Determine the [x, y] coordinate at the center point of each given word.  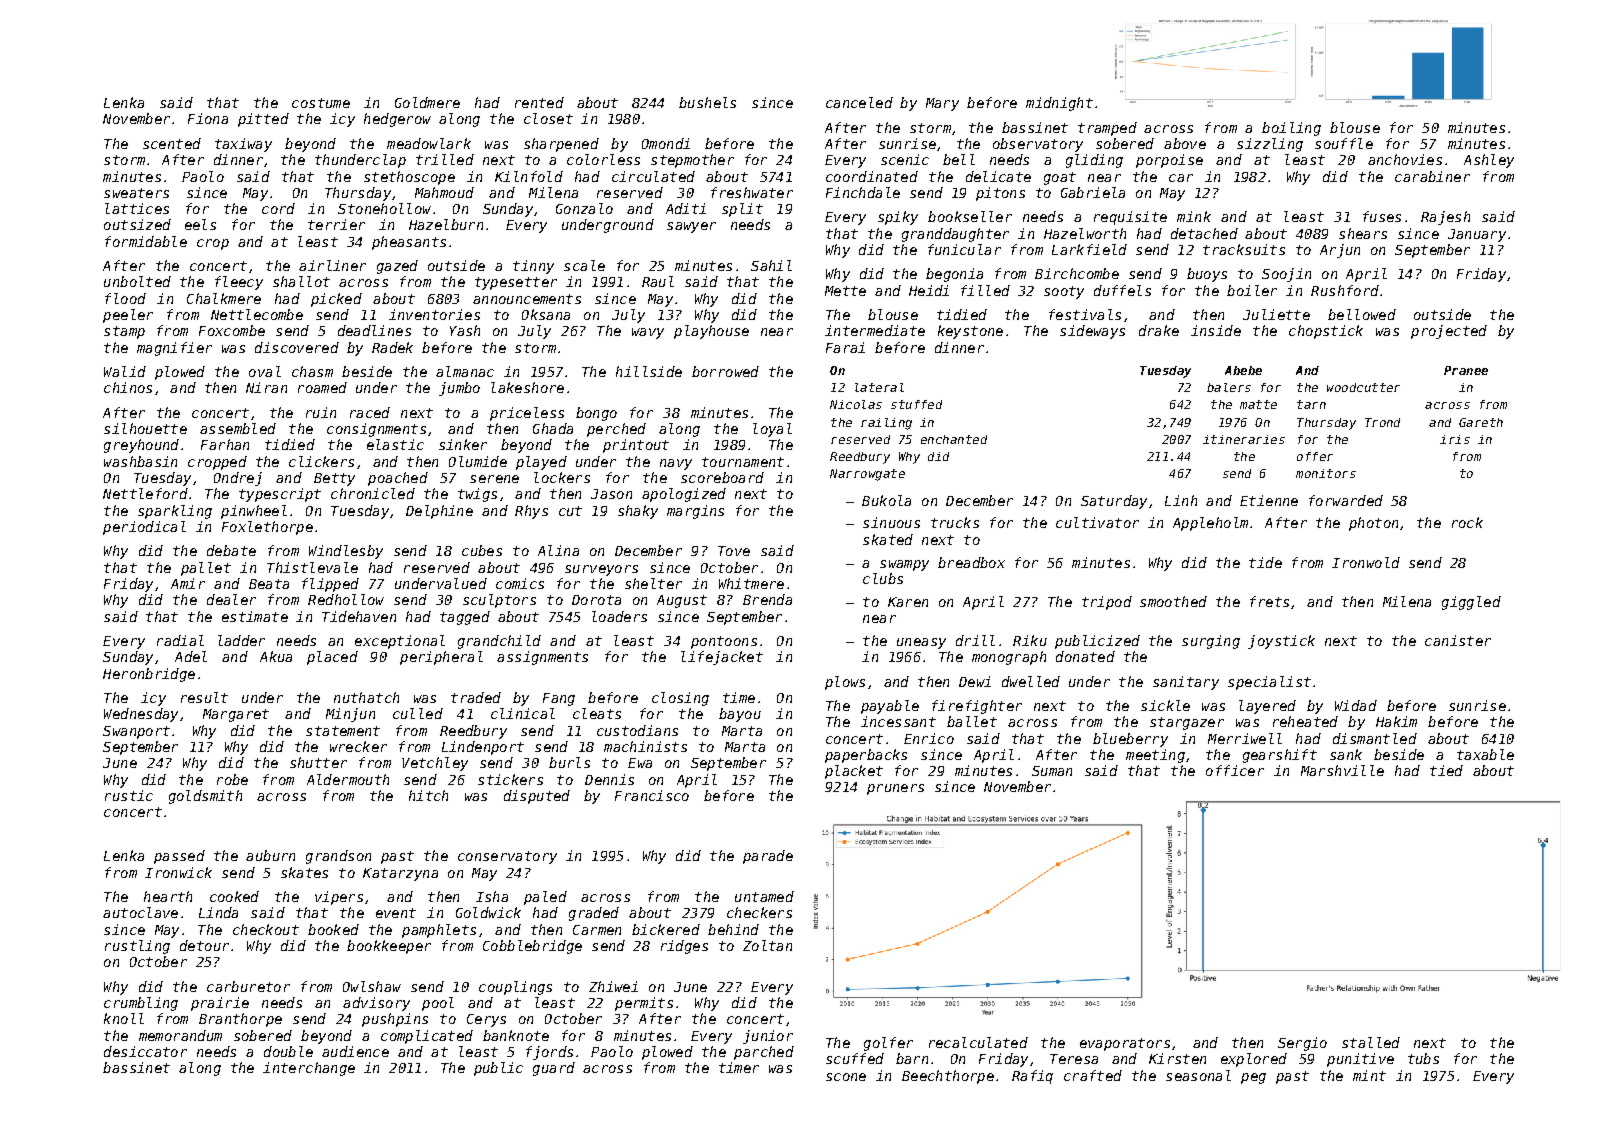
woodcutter [1363, 387]
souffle [1344, 143]
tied [1446, 770]
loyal [772, 430]
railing [886, 424]
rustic [129, 795]
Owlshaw [372, 986]
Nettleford [145, 493]
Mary [942, 104]
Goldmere [427, 102]
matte [1258, 404]
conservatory [507, 857]
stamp [124, 332]
